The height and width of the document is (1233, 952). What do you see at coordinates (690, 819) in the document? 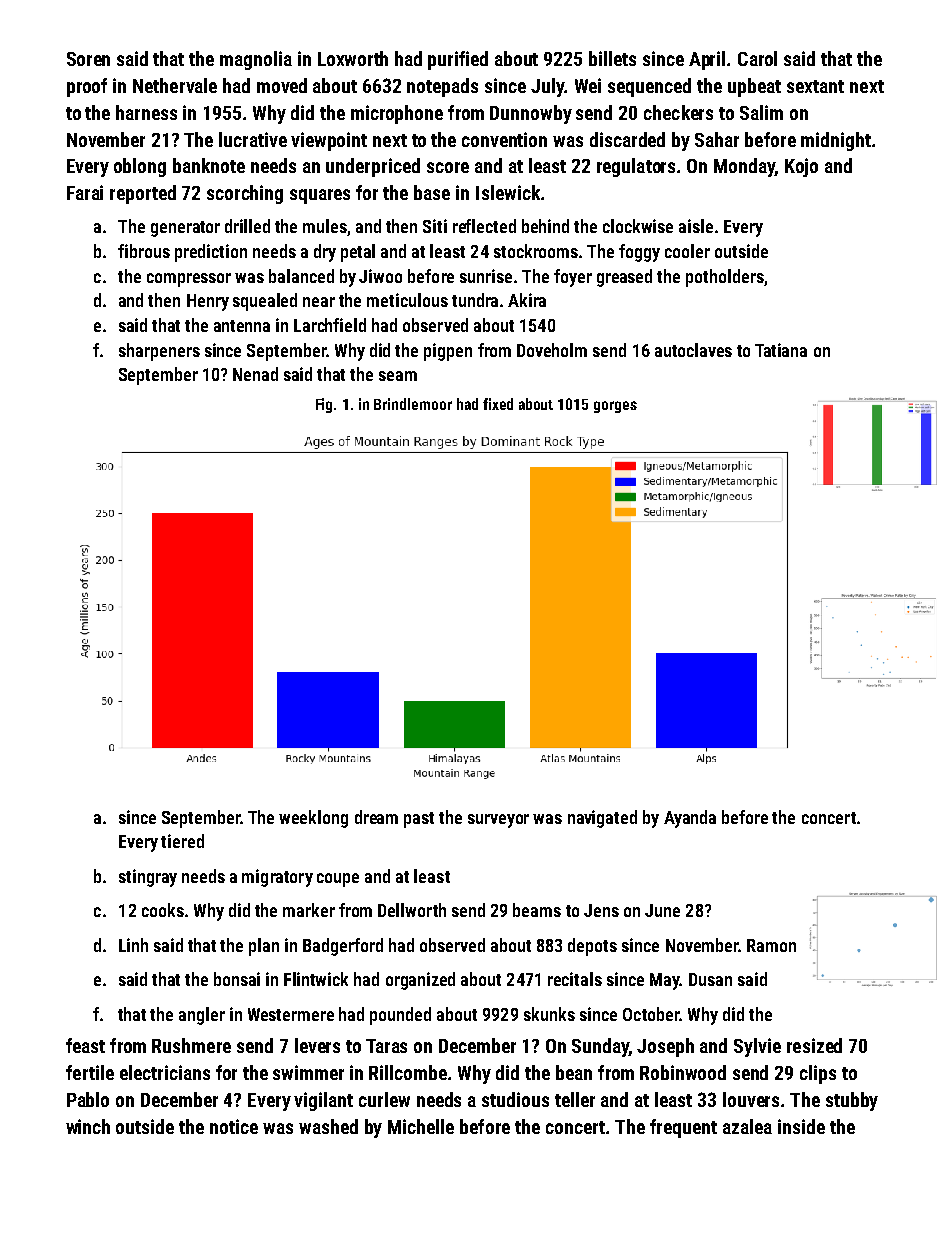
I see `Ayanda` at bounding box center [690, 819].
